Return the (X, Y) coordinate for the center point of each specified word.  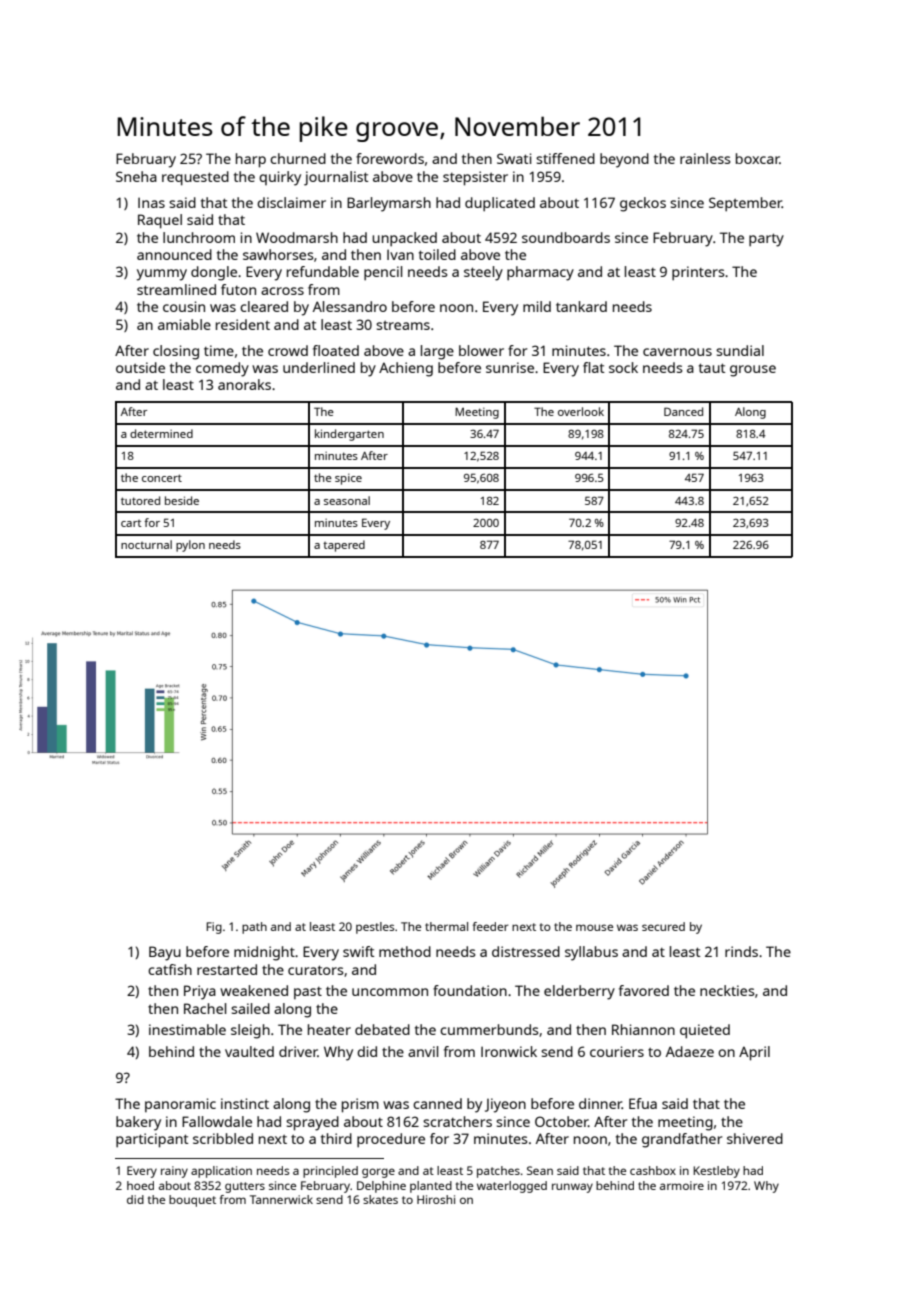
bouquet (192, 1201)
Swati (514, 158)
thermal (446, 926)
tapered (344, 546)
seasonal (347, 500)
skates (380, 1199)
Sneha (136, 176)
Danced (683, 411)
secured (663, 926)
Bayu (165, 953)
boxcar (758, 158)
